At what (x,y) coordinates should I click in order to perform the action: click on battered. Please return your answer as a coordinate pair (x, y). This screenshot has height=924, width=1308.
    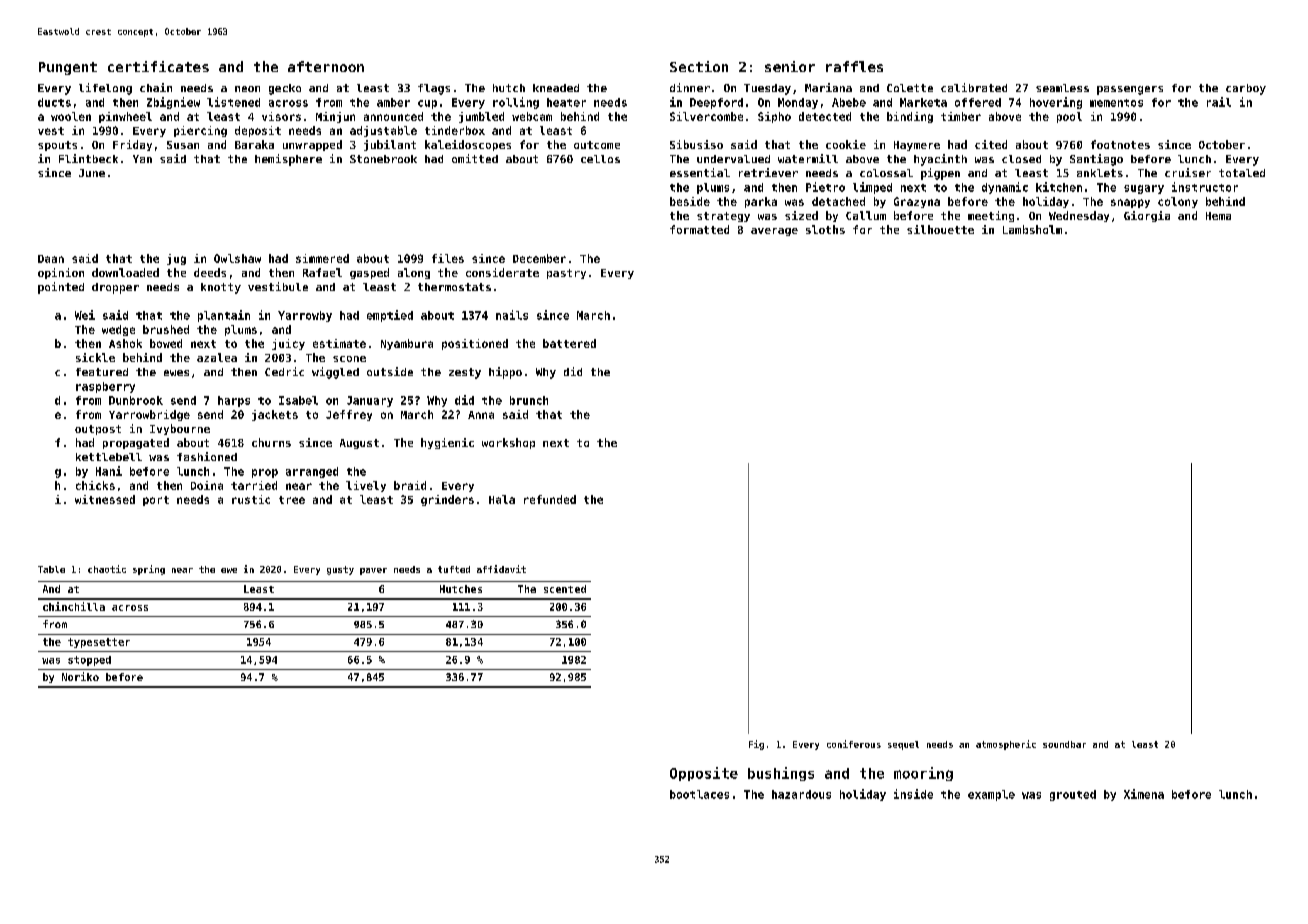
    Looking at the image, I should click on (569, 343).
